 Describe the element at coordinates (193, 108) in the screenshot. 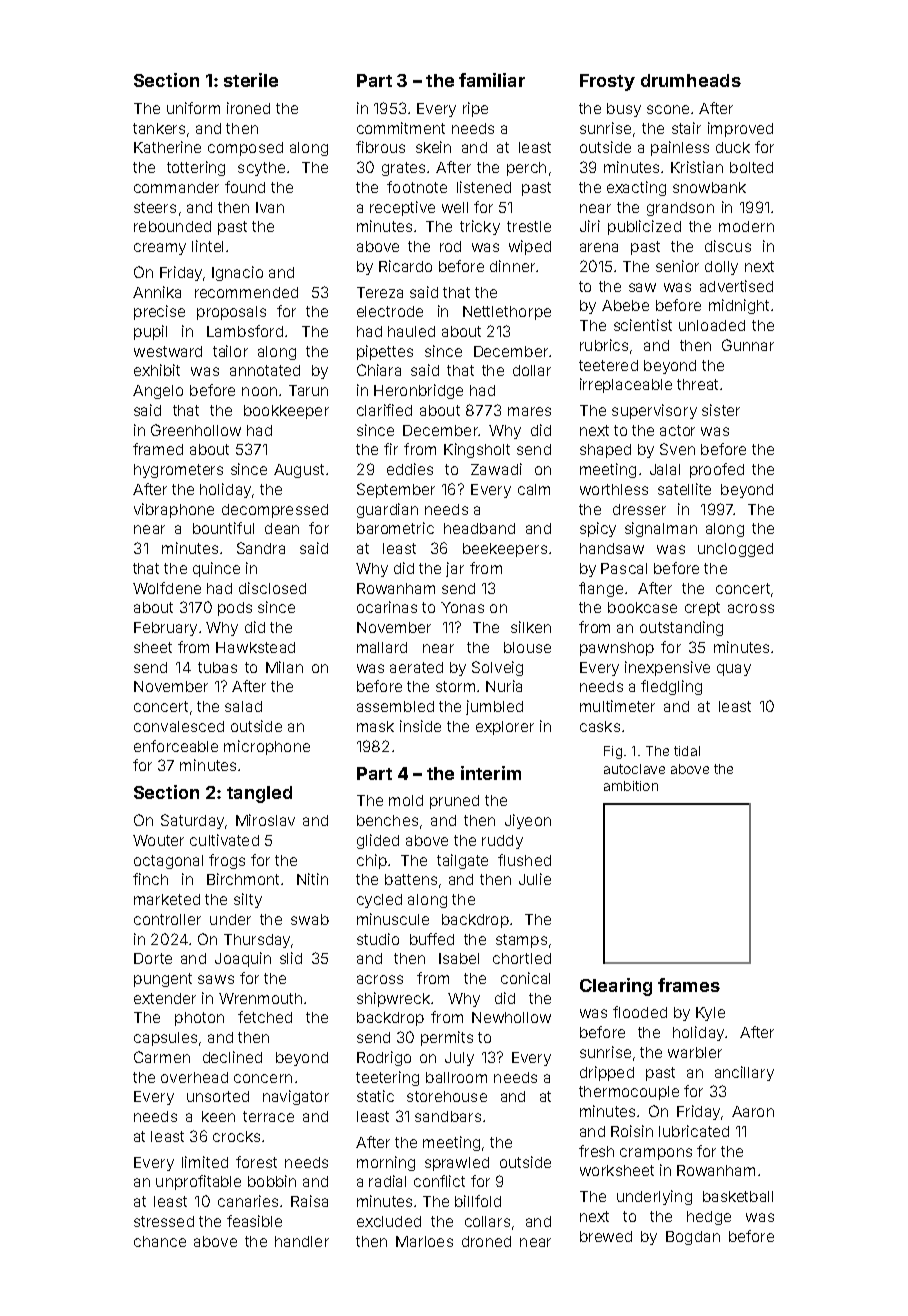

I see `uniform` at that location.
